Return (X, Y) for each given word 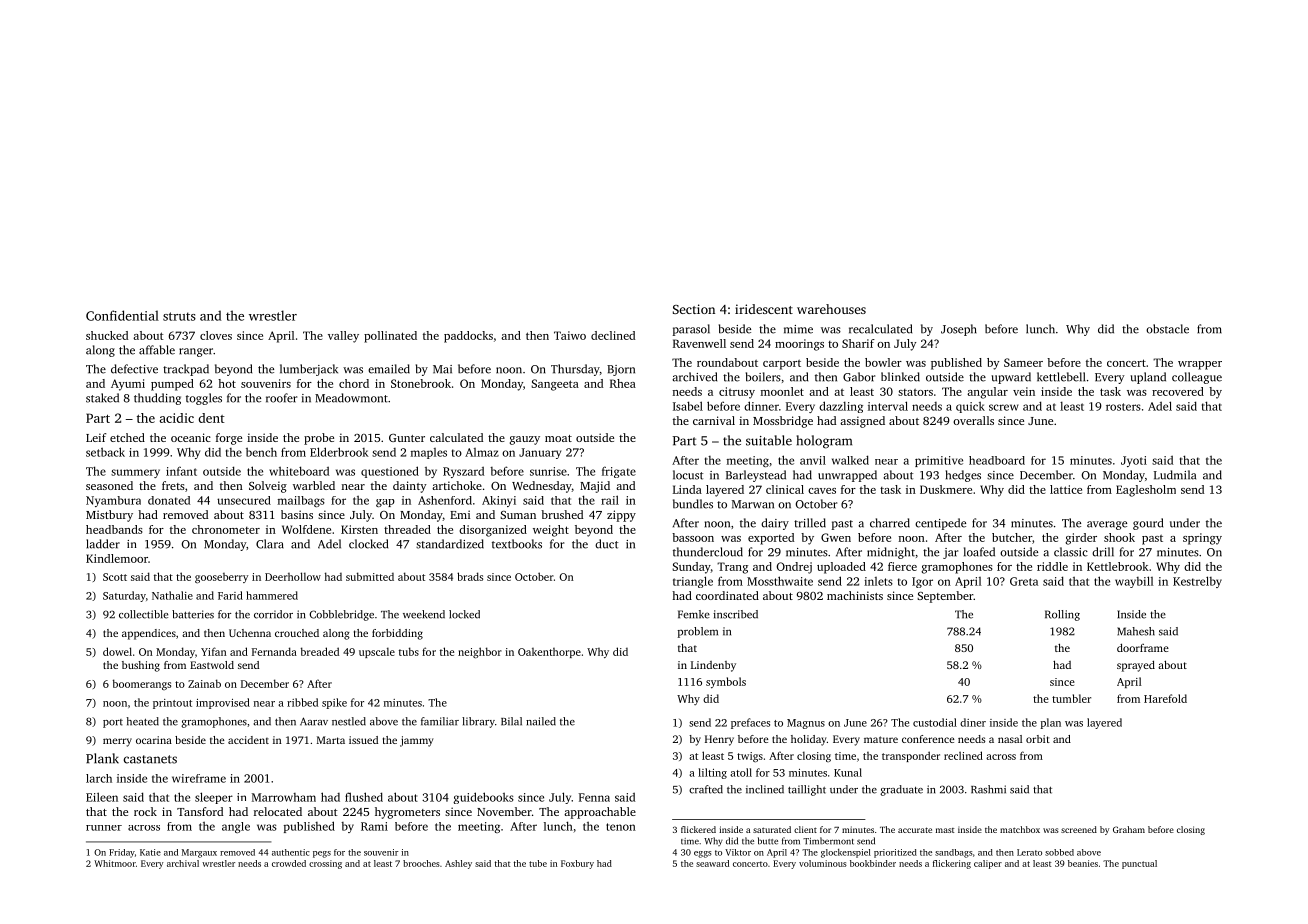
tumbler (1071, 698)
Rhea (623, 383)
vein (1024, 391)
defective (134, 369)
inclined (765, 789)
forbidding (397, 634)
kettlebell (1061, 377)
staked (102, 398)
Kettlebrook (1118, 566)
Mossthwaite (780, 581)
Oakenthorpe (549, 653)
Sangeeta (555, 385)
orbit (1038, 739)
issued (363, 740)
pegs (322, 854)
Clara (270, 544)
